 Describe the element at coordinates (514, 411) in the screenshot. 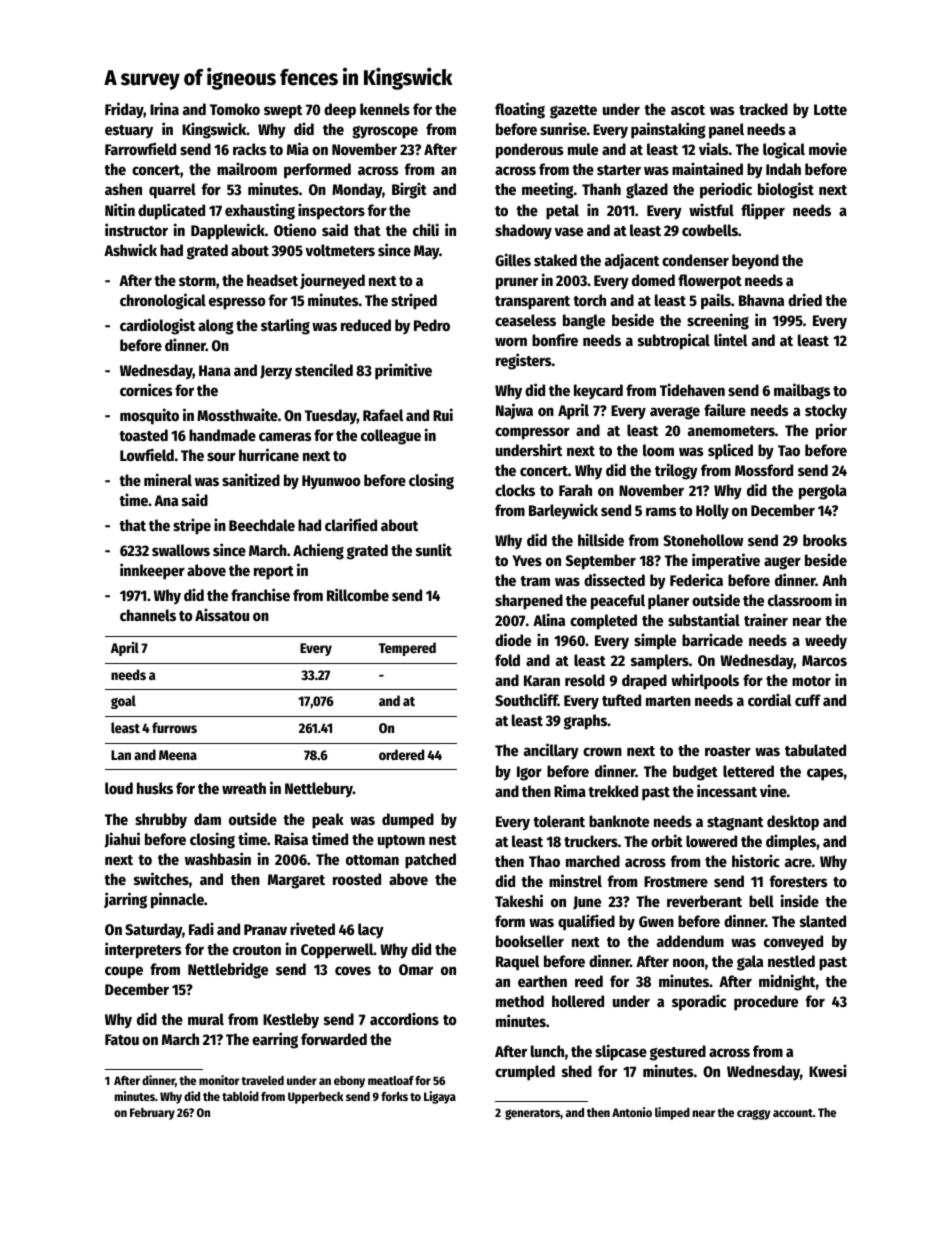

I see `Najwa` at that location.
